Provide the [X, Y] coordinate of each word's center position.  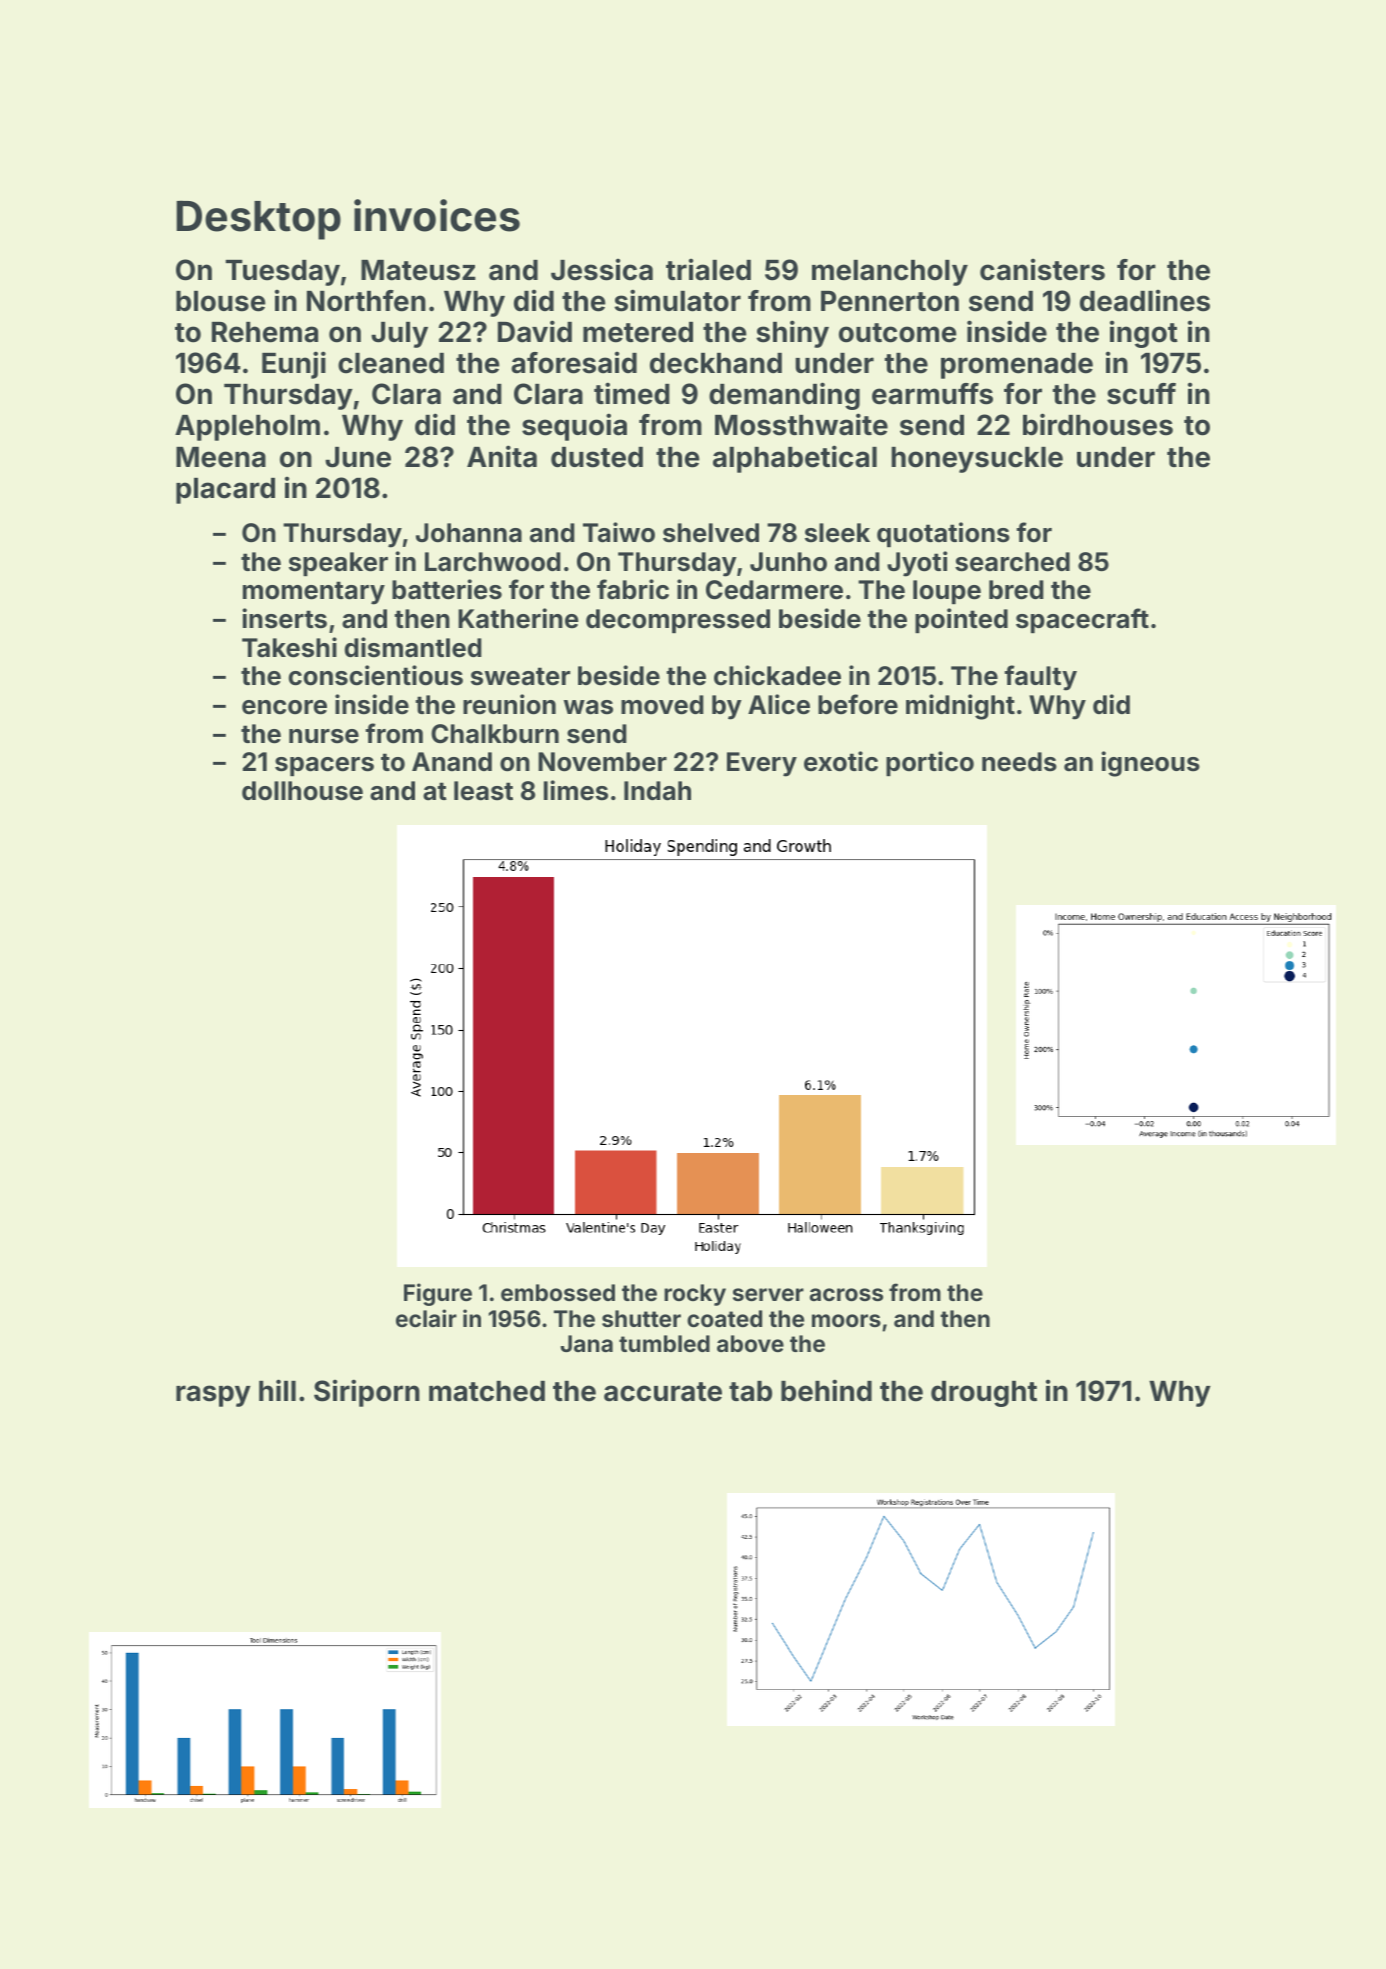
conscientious [376, 675]
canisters [1042, 269]
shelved [711, 533]
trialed [708, 269]
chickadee [777, 675]
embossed [558, 1292]
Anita [502, 456]
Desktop [258, 220]
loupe [947, 592]
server [768, 1294]
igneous [1150, 764]
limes [576, 790]
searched [1012, 562]
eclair [426, 1318]
